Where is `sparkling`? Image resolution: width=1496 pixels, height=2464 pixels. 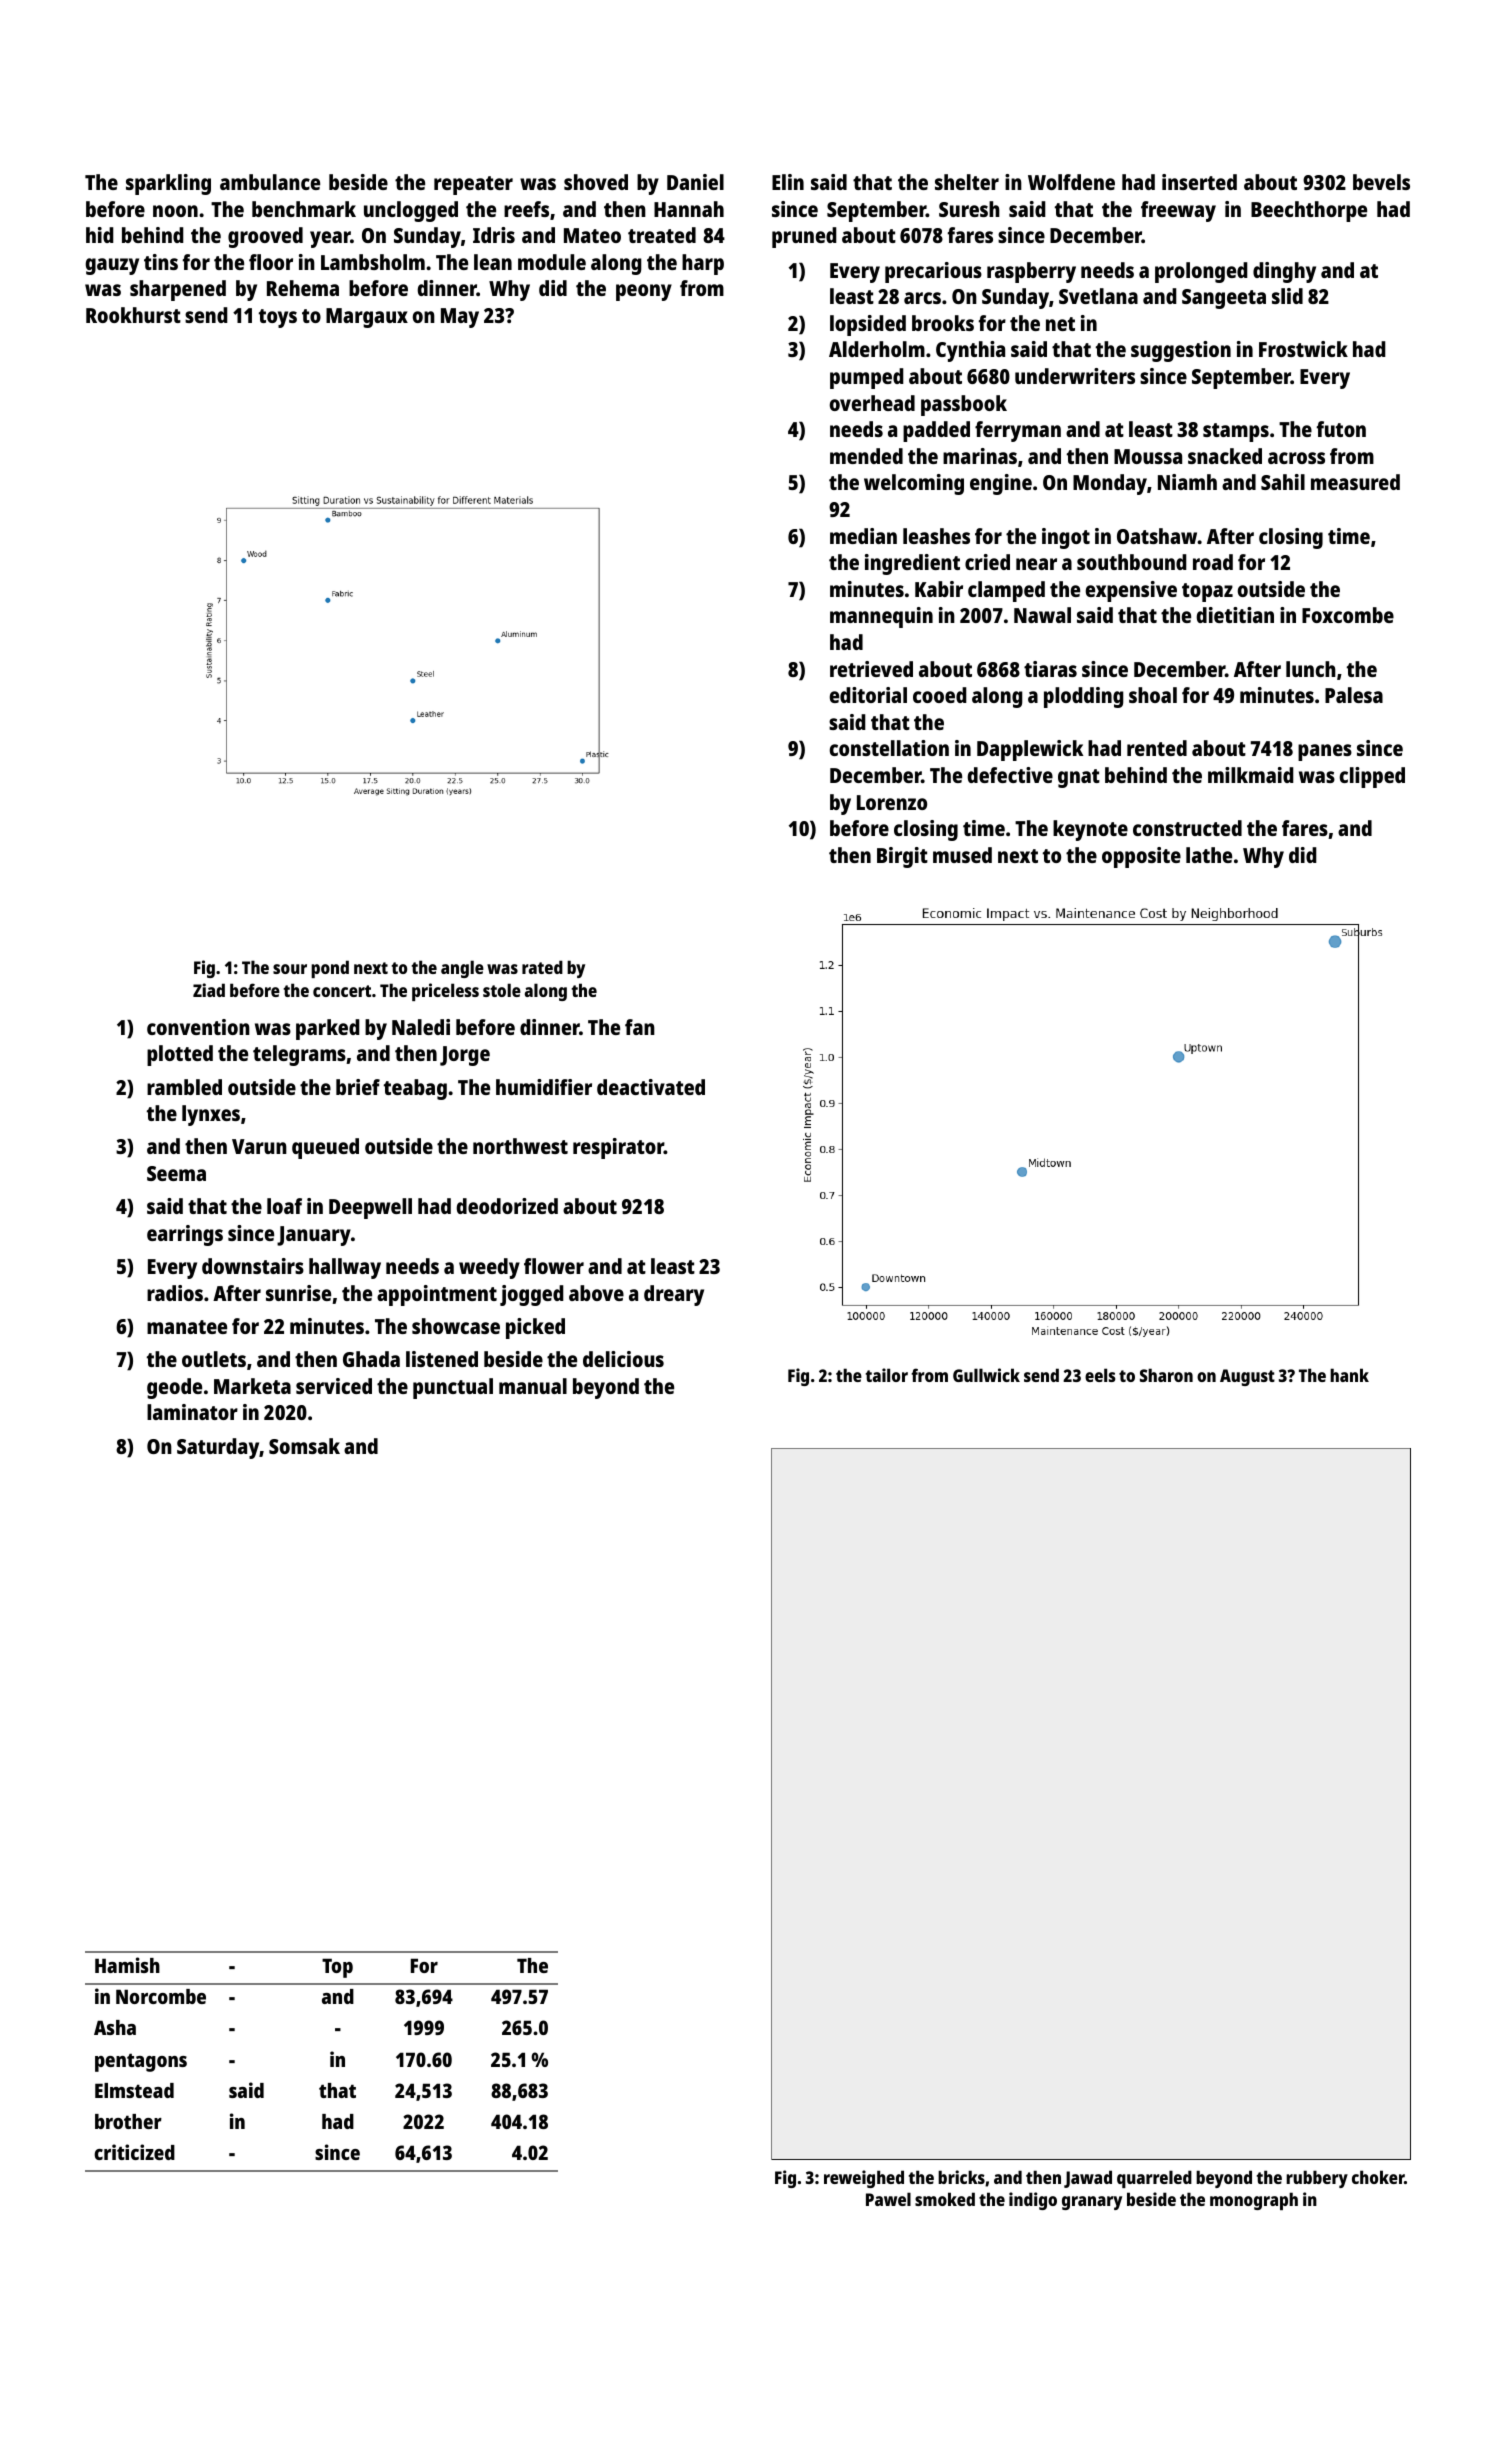 sparkling is located at coordinates (168, 184).
